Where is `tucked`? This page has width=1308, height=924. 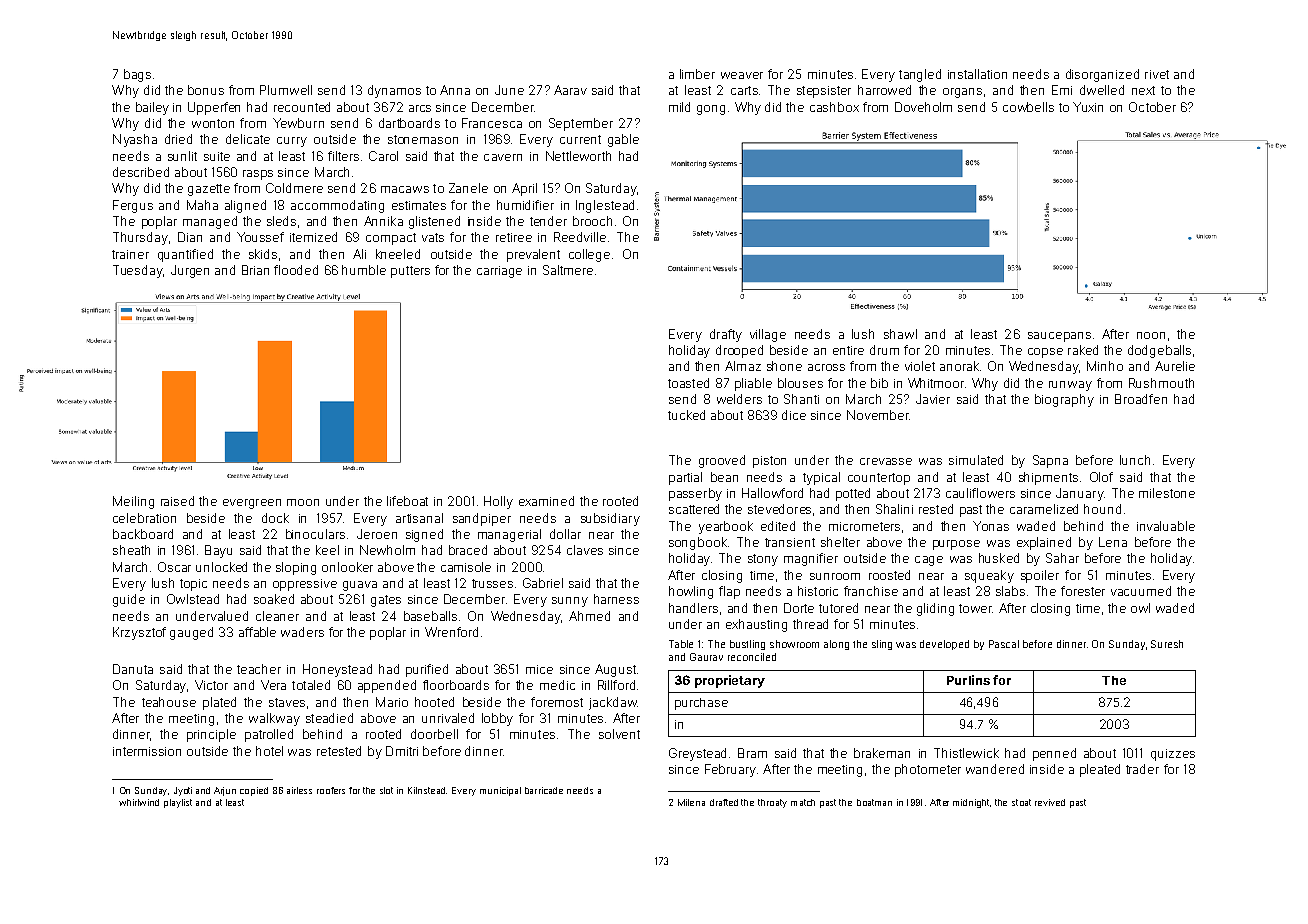
tucked is located at coordinates (686, 415).
